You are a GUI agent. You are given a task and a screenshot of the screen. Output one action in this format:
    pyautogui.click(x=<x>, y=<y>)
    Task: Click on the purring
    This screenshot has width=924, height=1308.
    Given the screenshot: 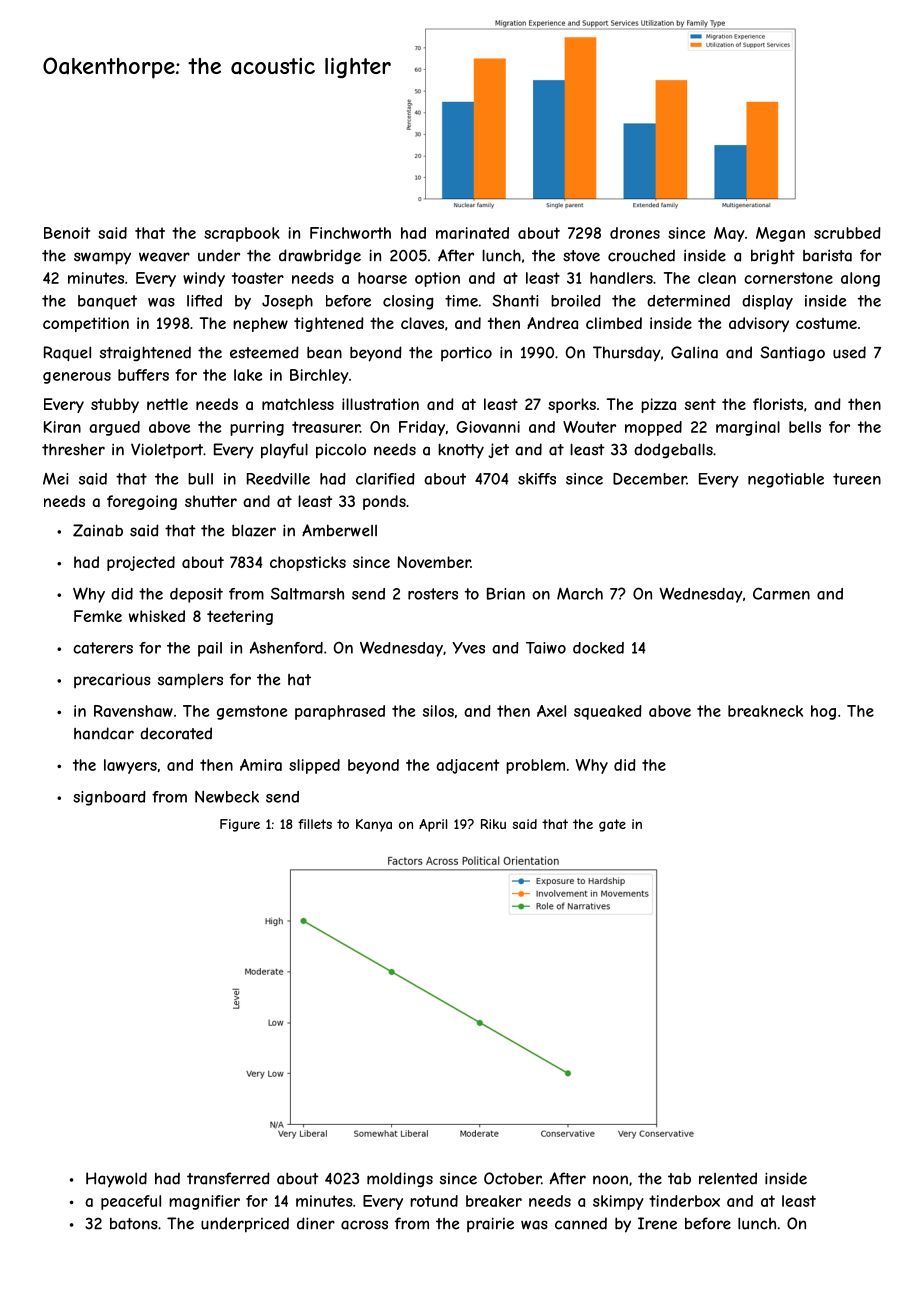 What is the action you would take?
    pyautogui.click(x=257, y=428)
